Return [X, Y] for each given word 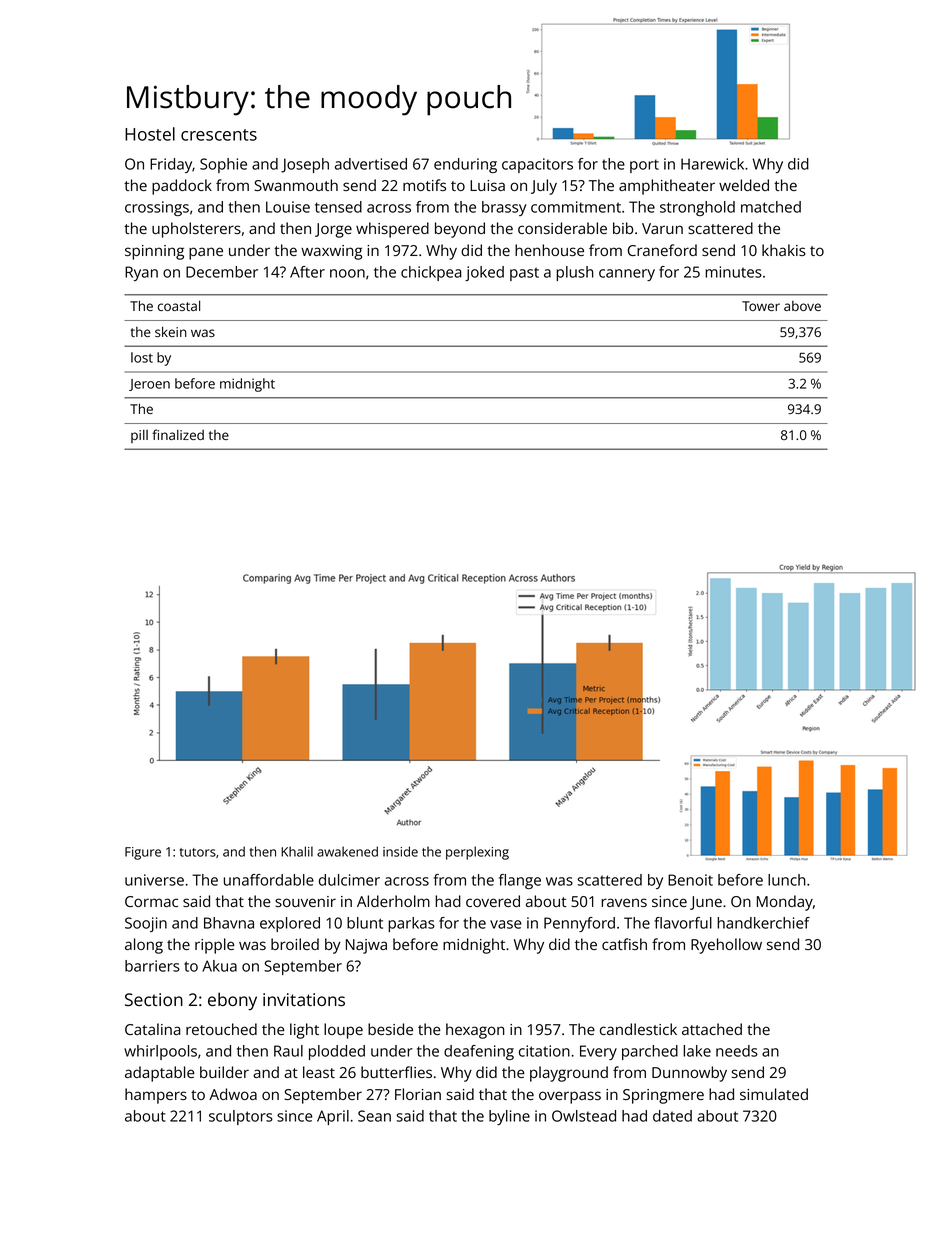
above [802, 306]
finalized [178, 434]
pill [139, 436]
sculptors [241, 1117]
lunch [787, 880]
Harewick [712, 164]
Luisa [487, 185]
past [524, 274]
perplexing [477, 853]
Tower [761, 306]
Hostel [150, 134]
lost [142, 357]
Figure [143, 853]
